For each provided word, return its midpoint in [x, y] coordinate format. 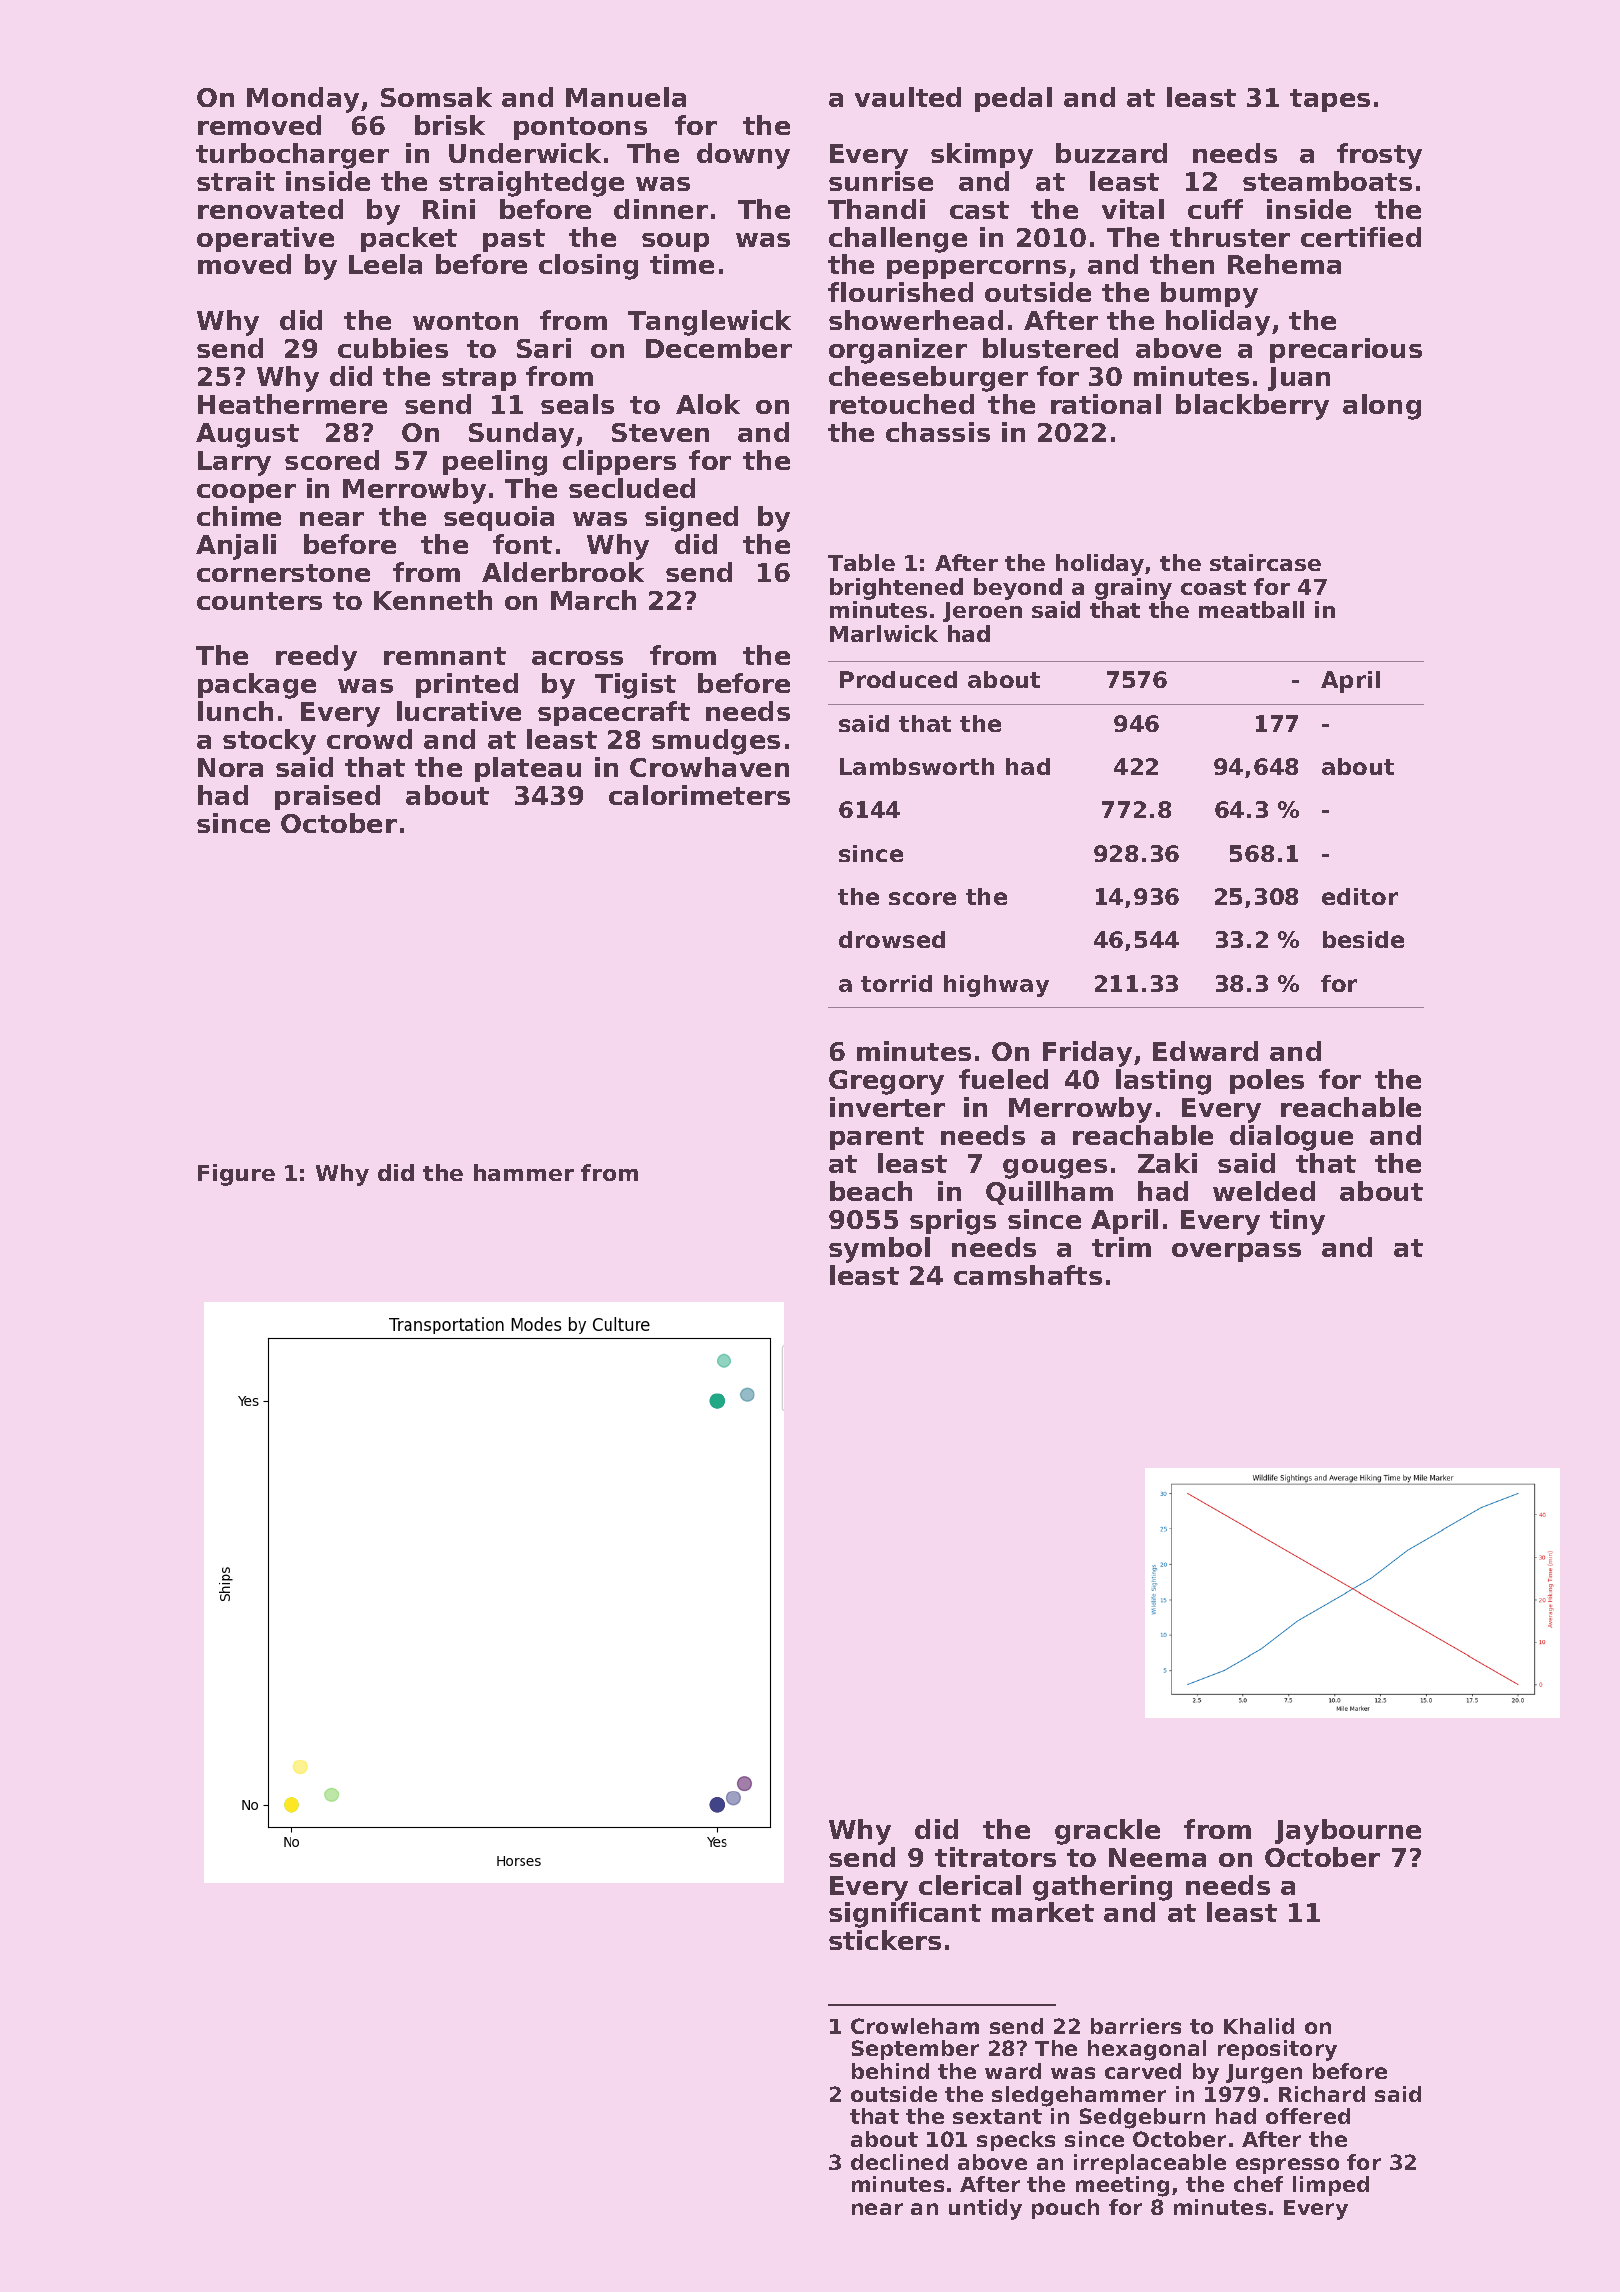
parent [877, 1138]
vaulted [908, 97]
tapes [1330, 100]
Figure [236, 1175]
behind [890, 2071]
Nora [230, 767]
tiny [1297, 1222]
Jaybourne [1348, 1832]
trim [1121, 1247]
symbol [879, 1250]
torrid [896, 983]
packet [409, 239]
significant [905, 1915]
